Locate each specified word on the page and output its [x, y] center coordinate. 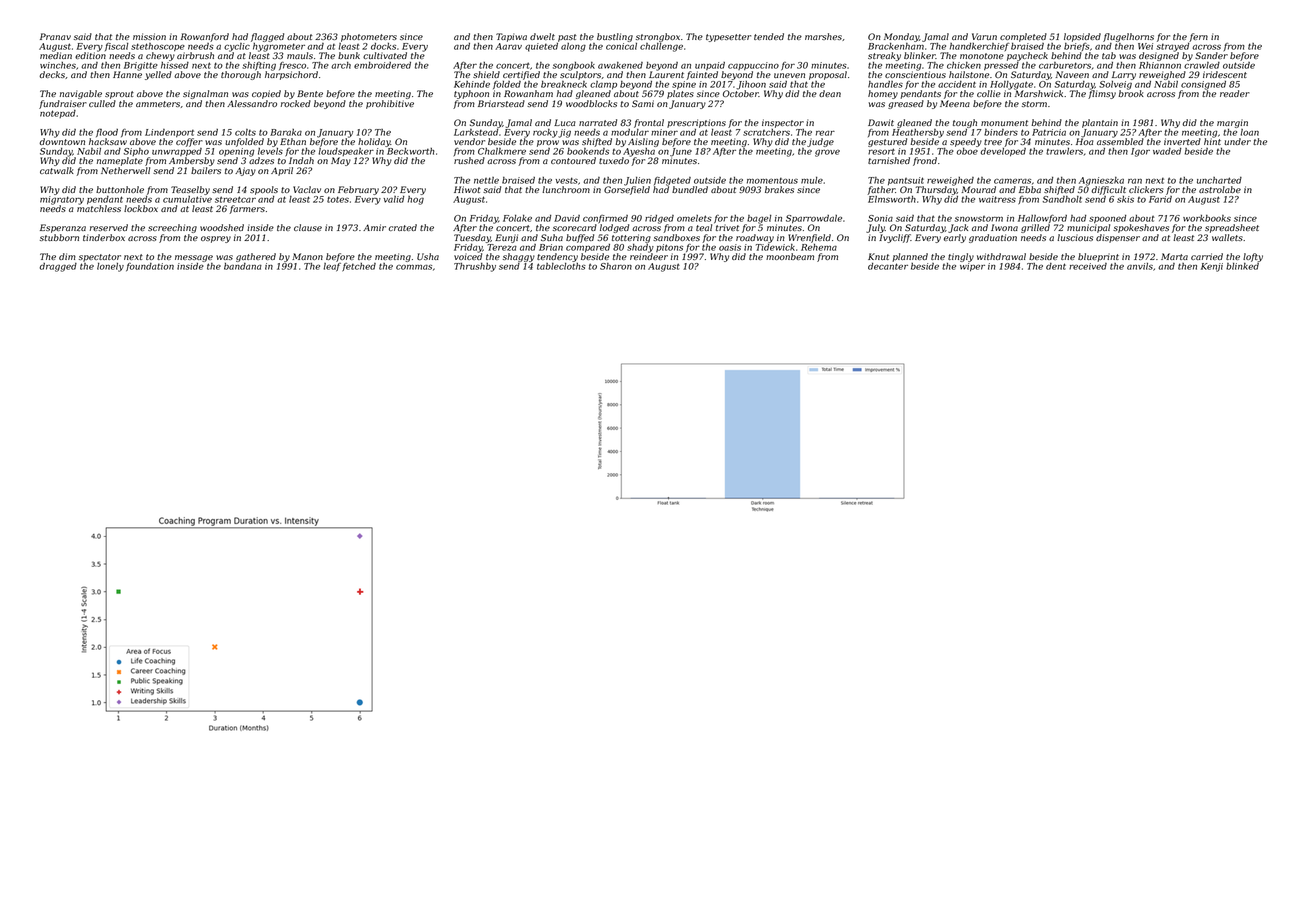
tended [769, 36]
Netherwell [125, 170]
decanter [888, 266]
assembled [1120, 141]
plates [680, 94]
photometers [369, 37]
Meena [955, 103]
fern [1198, 37]
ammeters [158, 104]
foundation [150, 267]
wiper [972, 267]
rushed [469, 160]
